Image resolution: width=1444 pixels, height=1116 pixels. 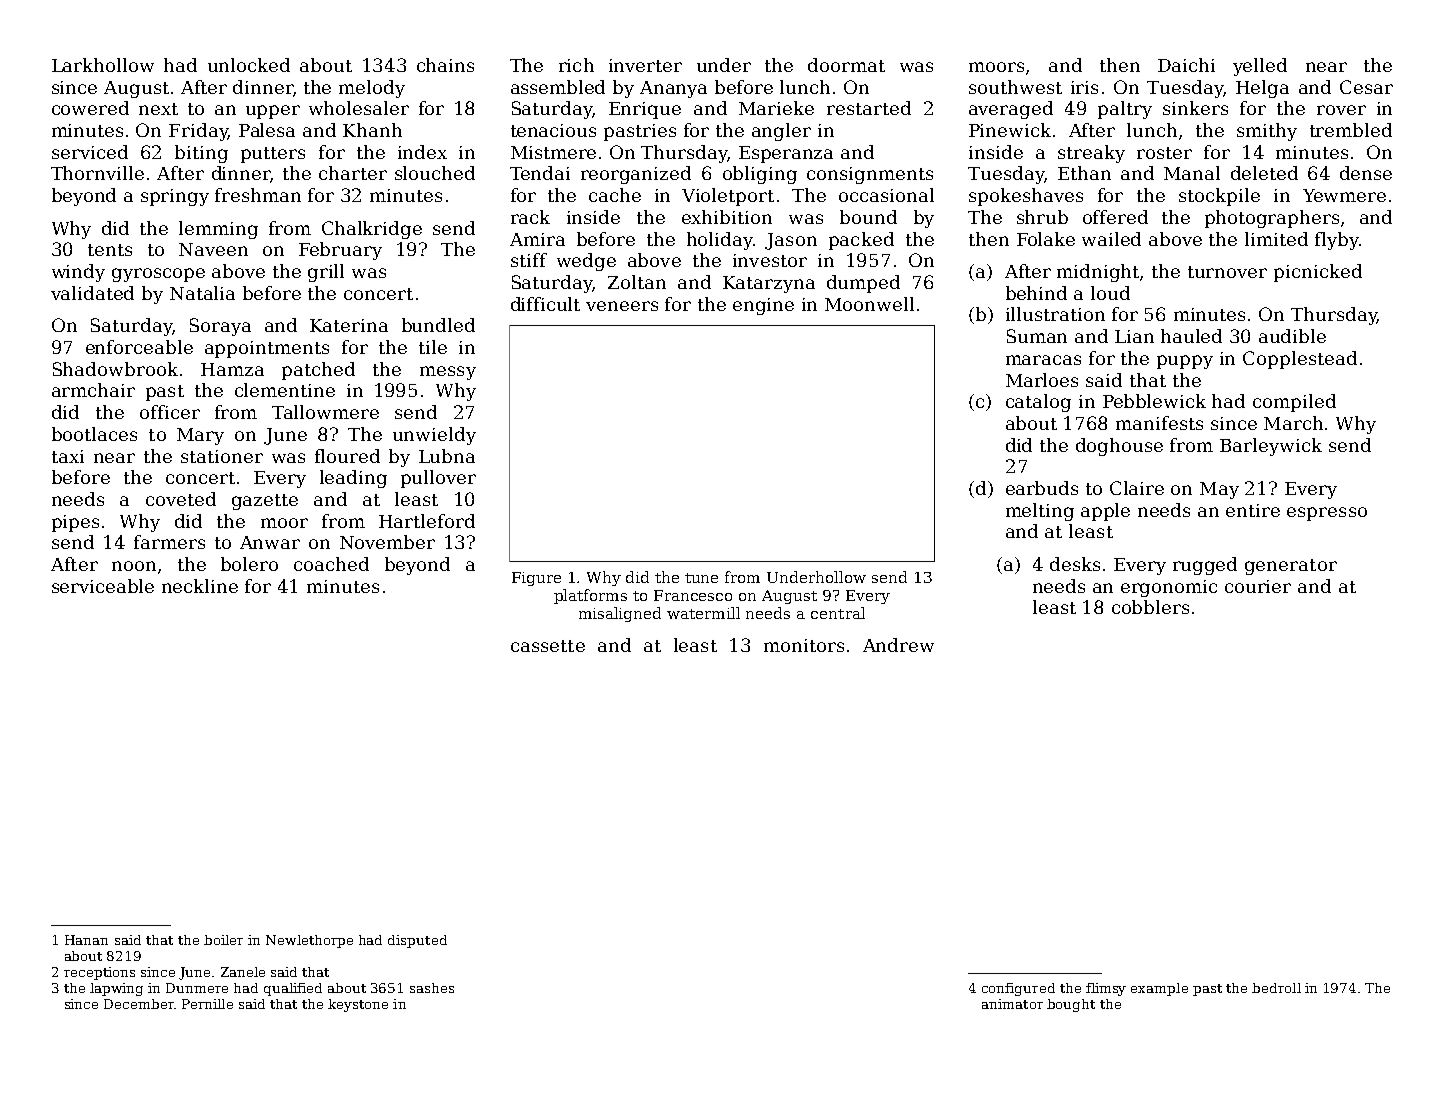 What do you see at coordinates (293, 989) in the screenshot?
I see `qualified` at bounding box center [293, 989].
